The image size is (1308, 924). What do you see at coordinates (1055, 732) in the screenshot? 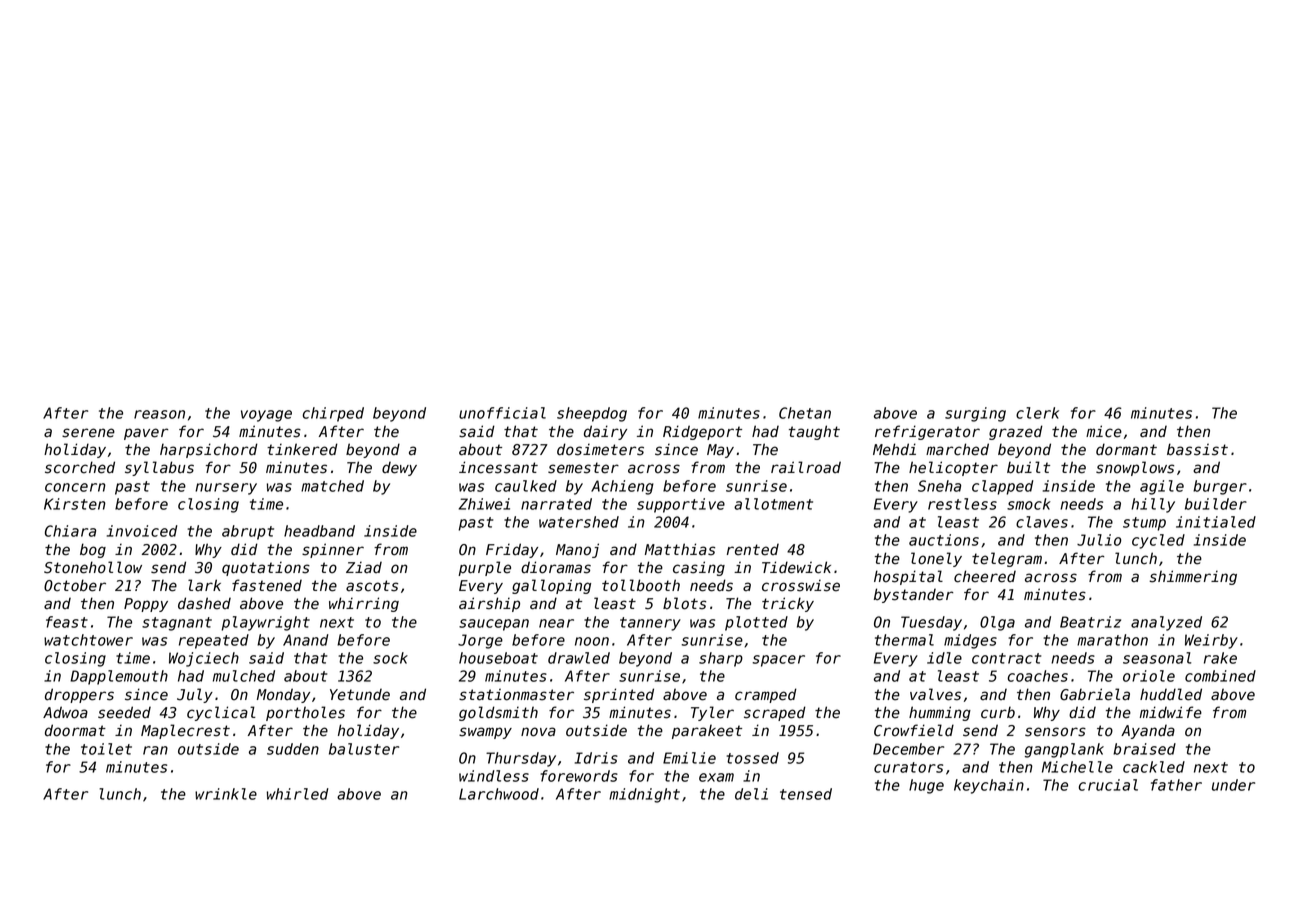
I see `sensors` at bounding box center [1055, 732].
